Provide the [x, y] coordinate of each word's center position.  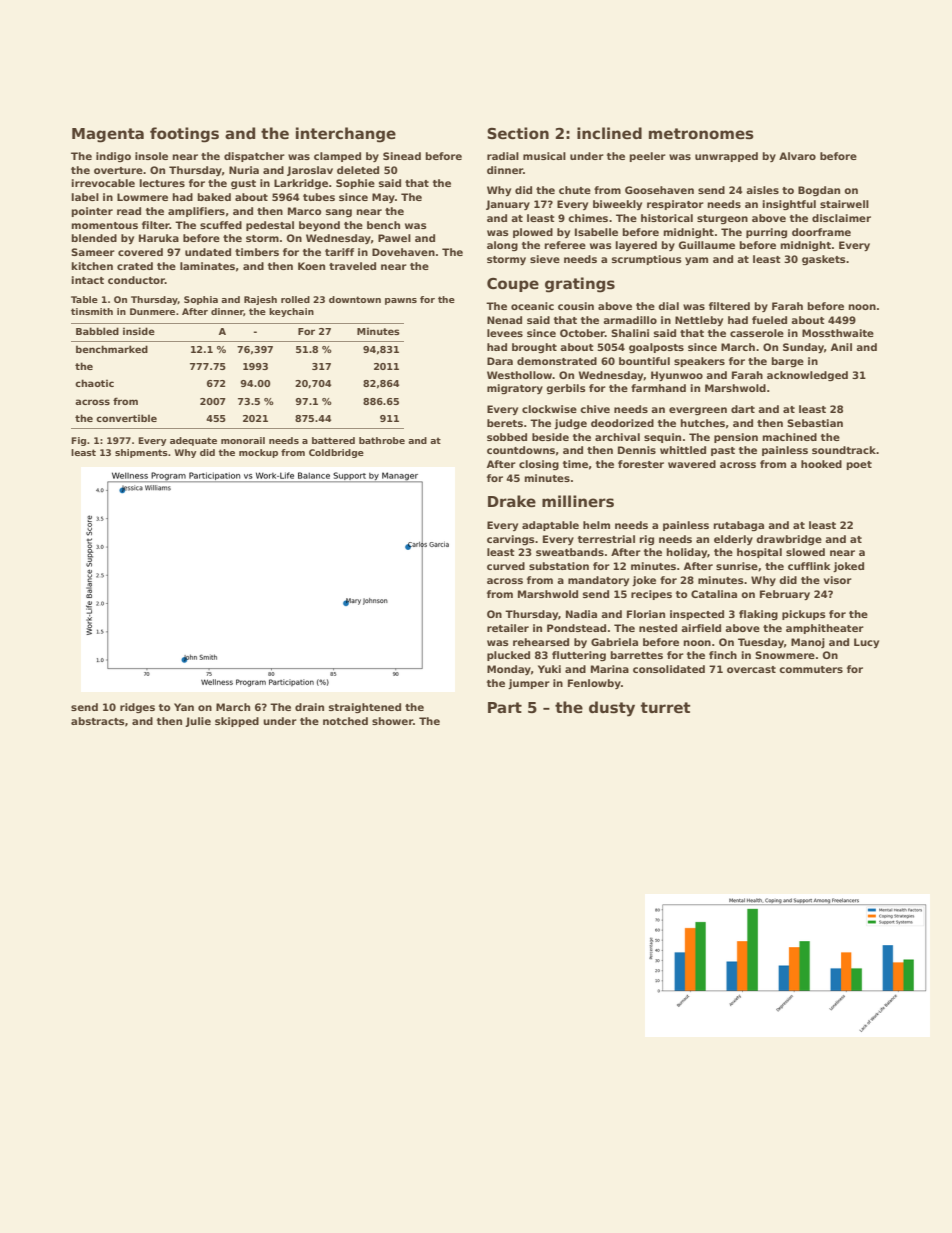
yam [696, 261]
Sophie [355, 184]
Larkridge [301, 184]
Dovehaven [403, 252]
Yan [184, 707]
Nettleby [699, 321]
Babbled [97, 331]
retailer [508, 628]
